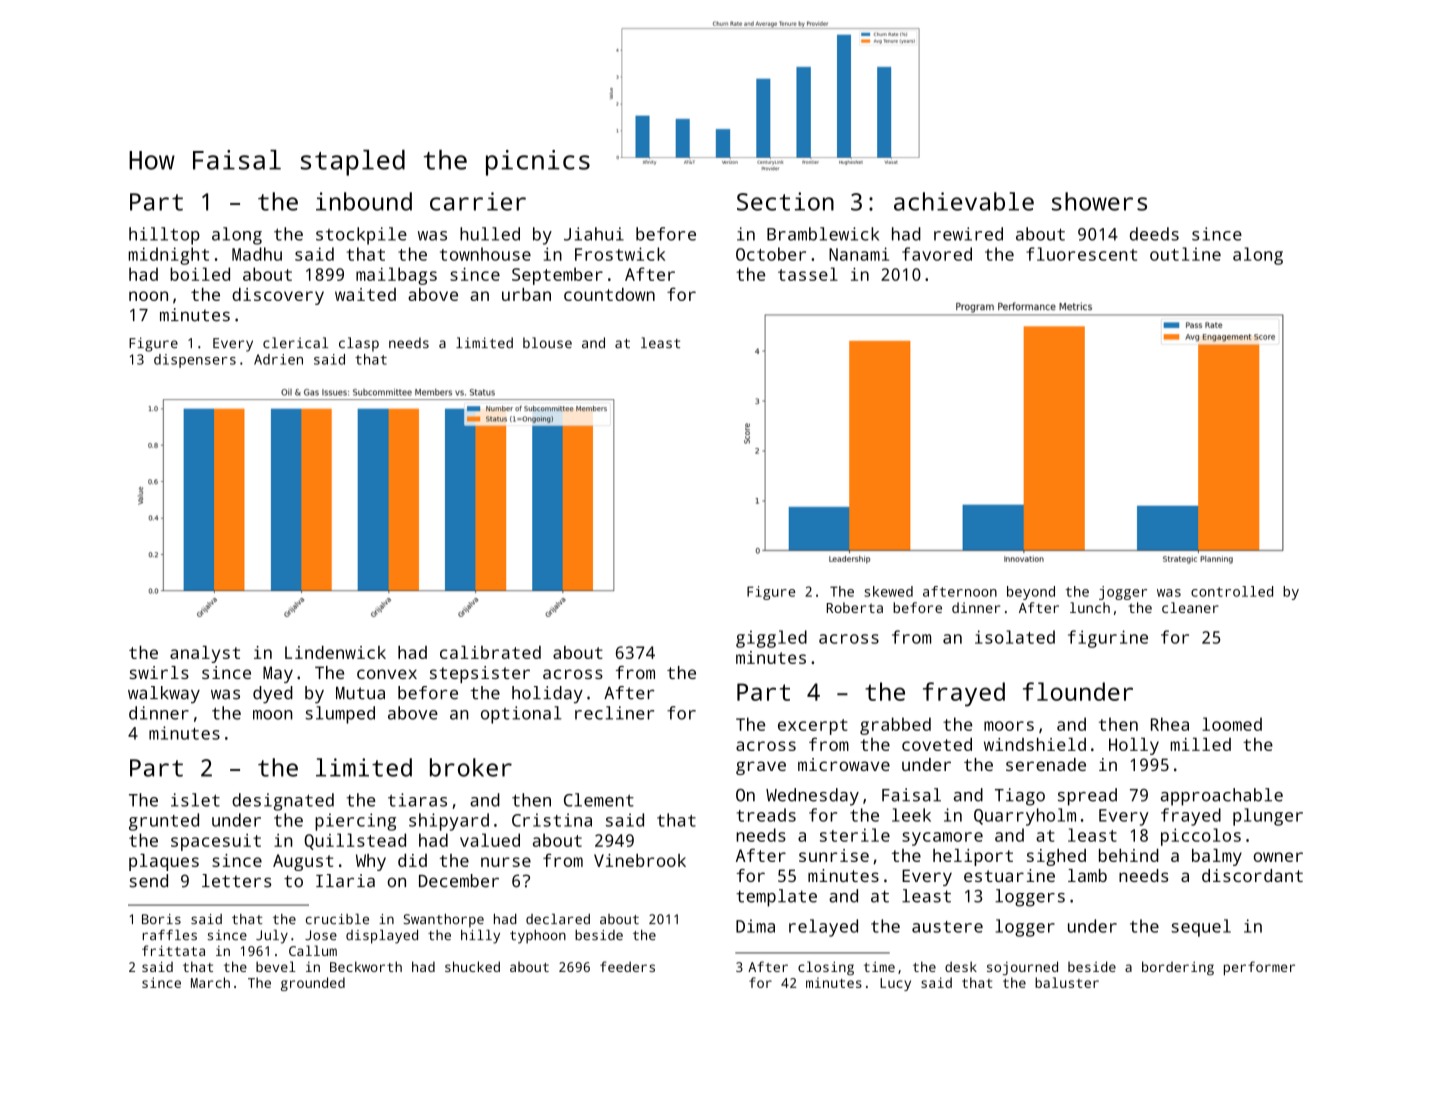 This document has width=1438, height=1111. I want to click on tiaras, so click(417, 800).
